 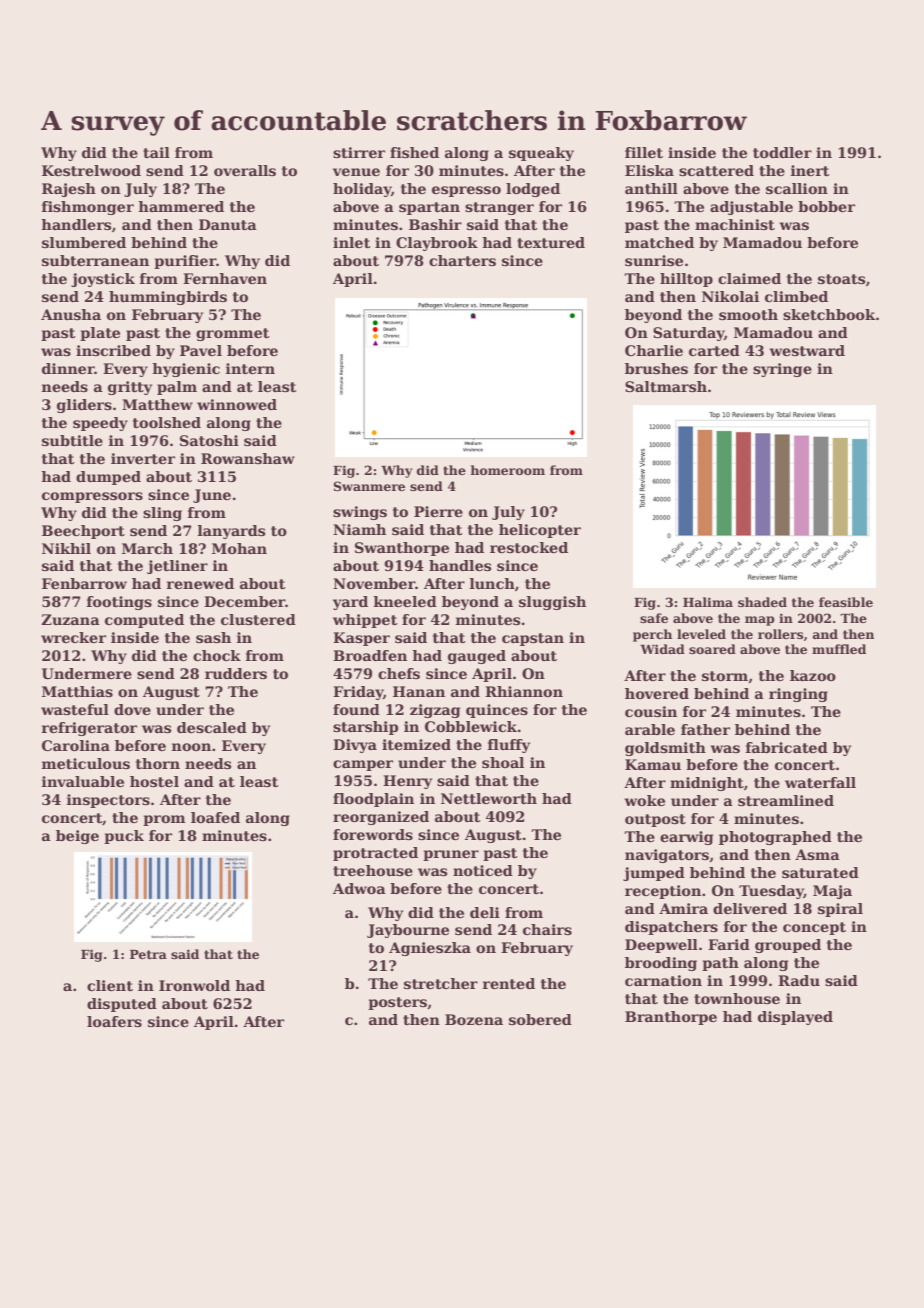 I want to click on Bozena, so click(x=474, y=1019).
